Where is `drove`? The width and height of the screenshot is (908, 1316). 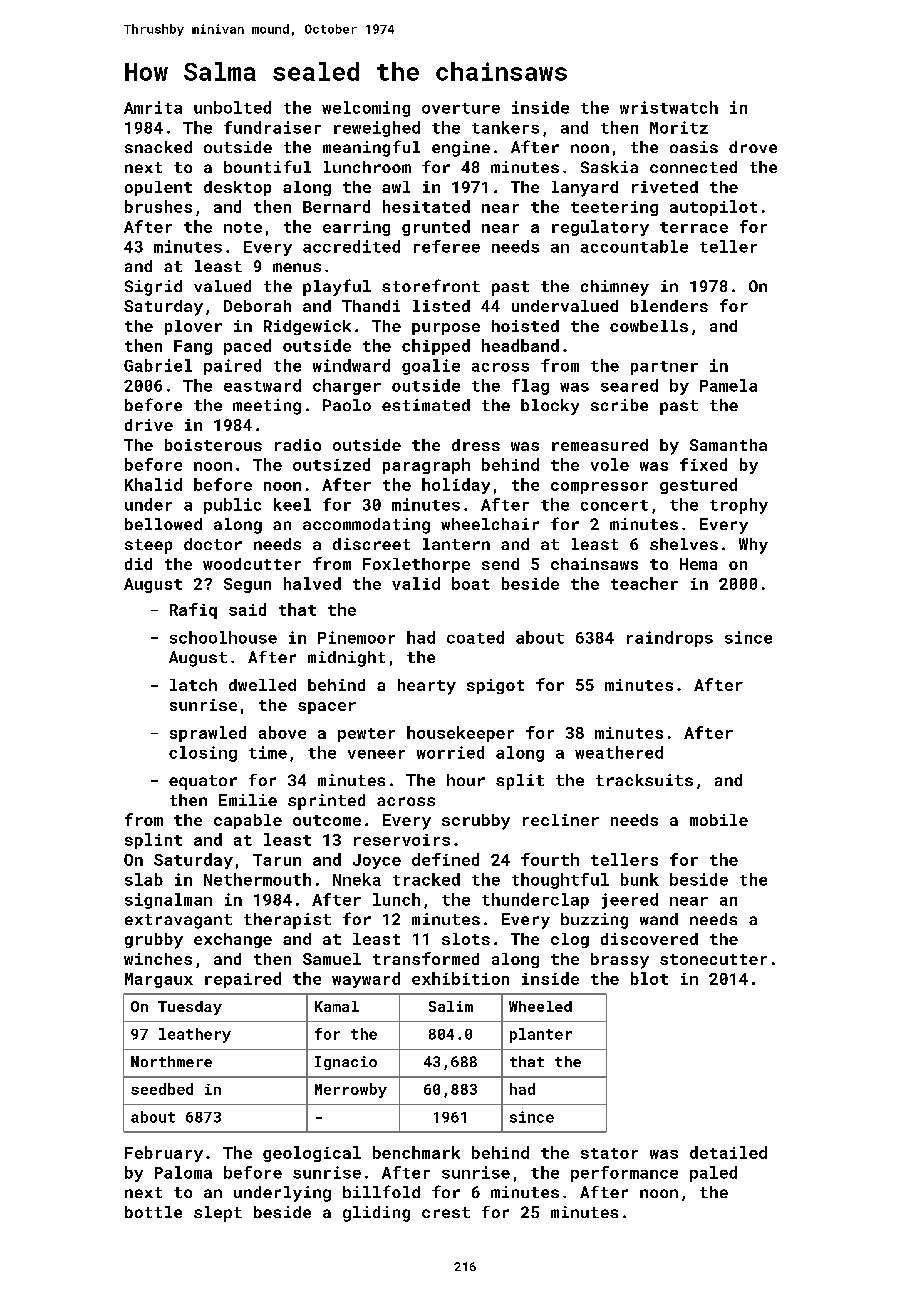
drove is located at coordinates (753, 147).
